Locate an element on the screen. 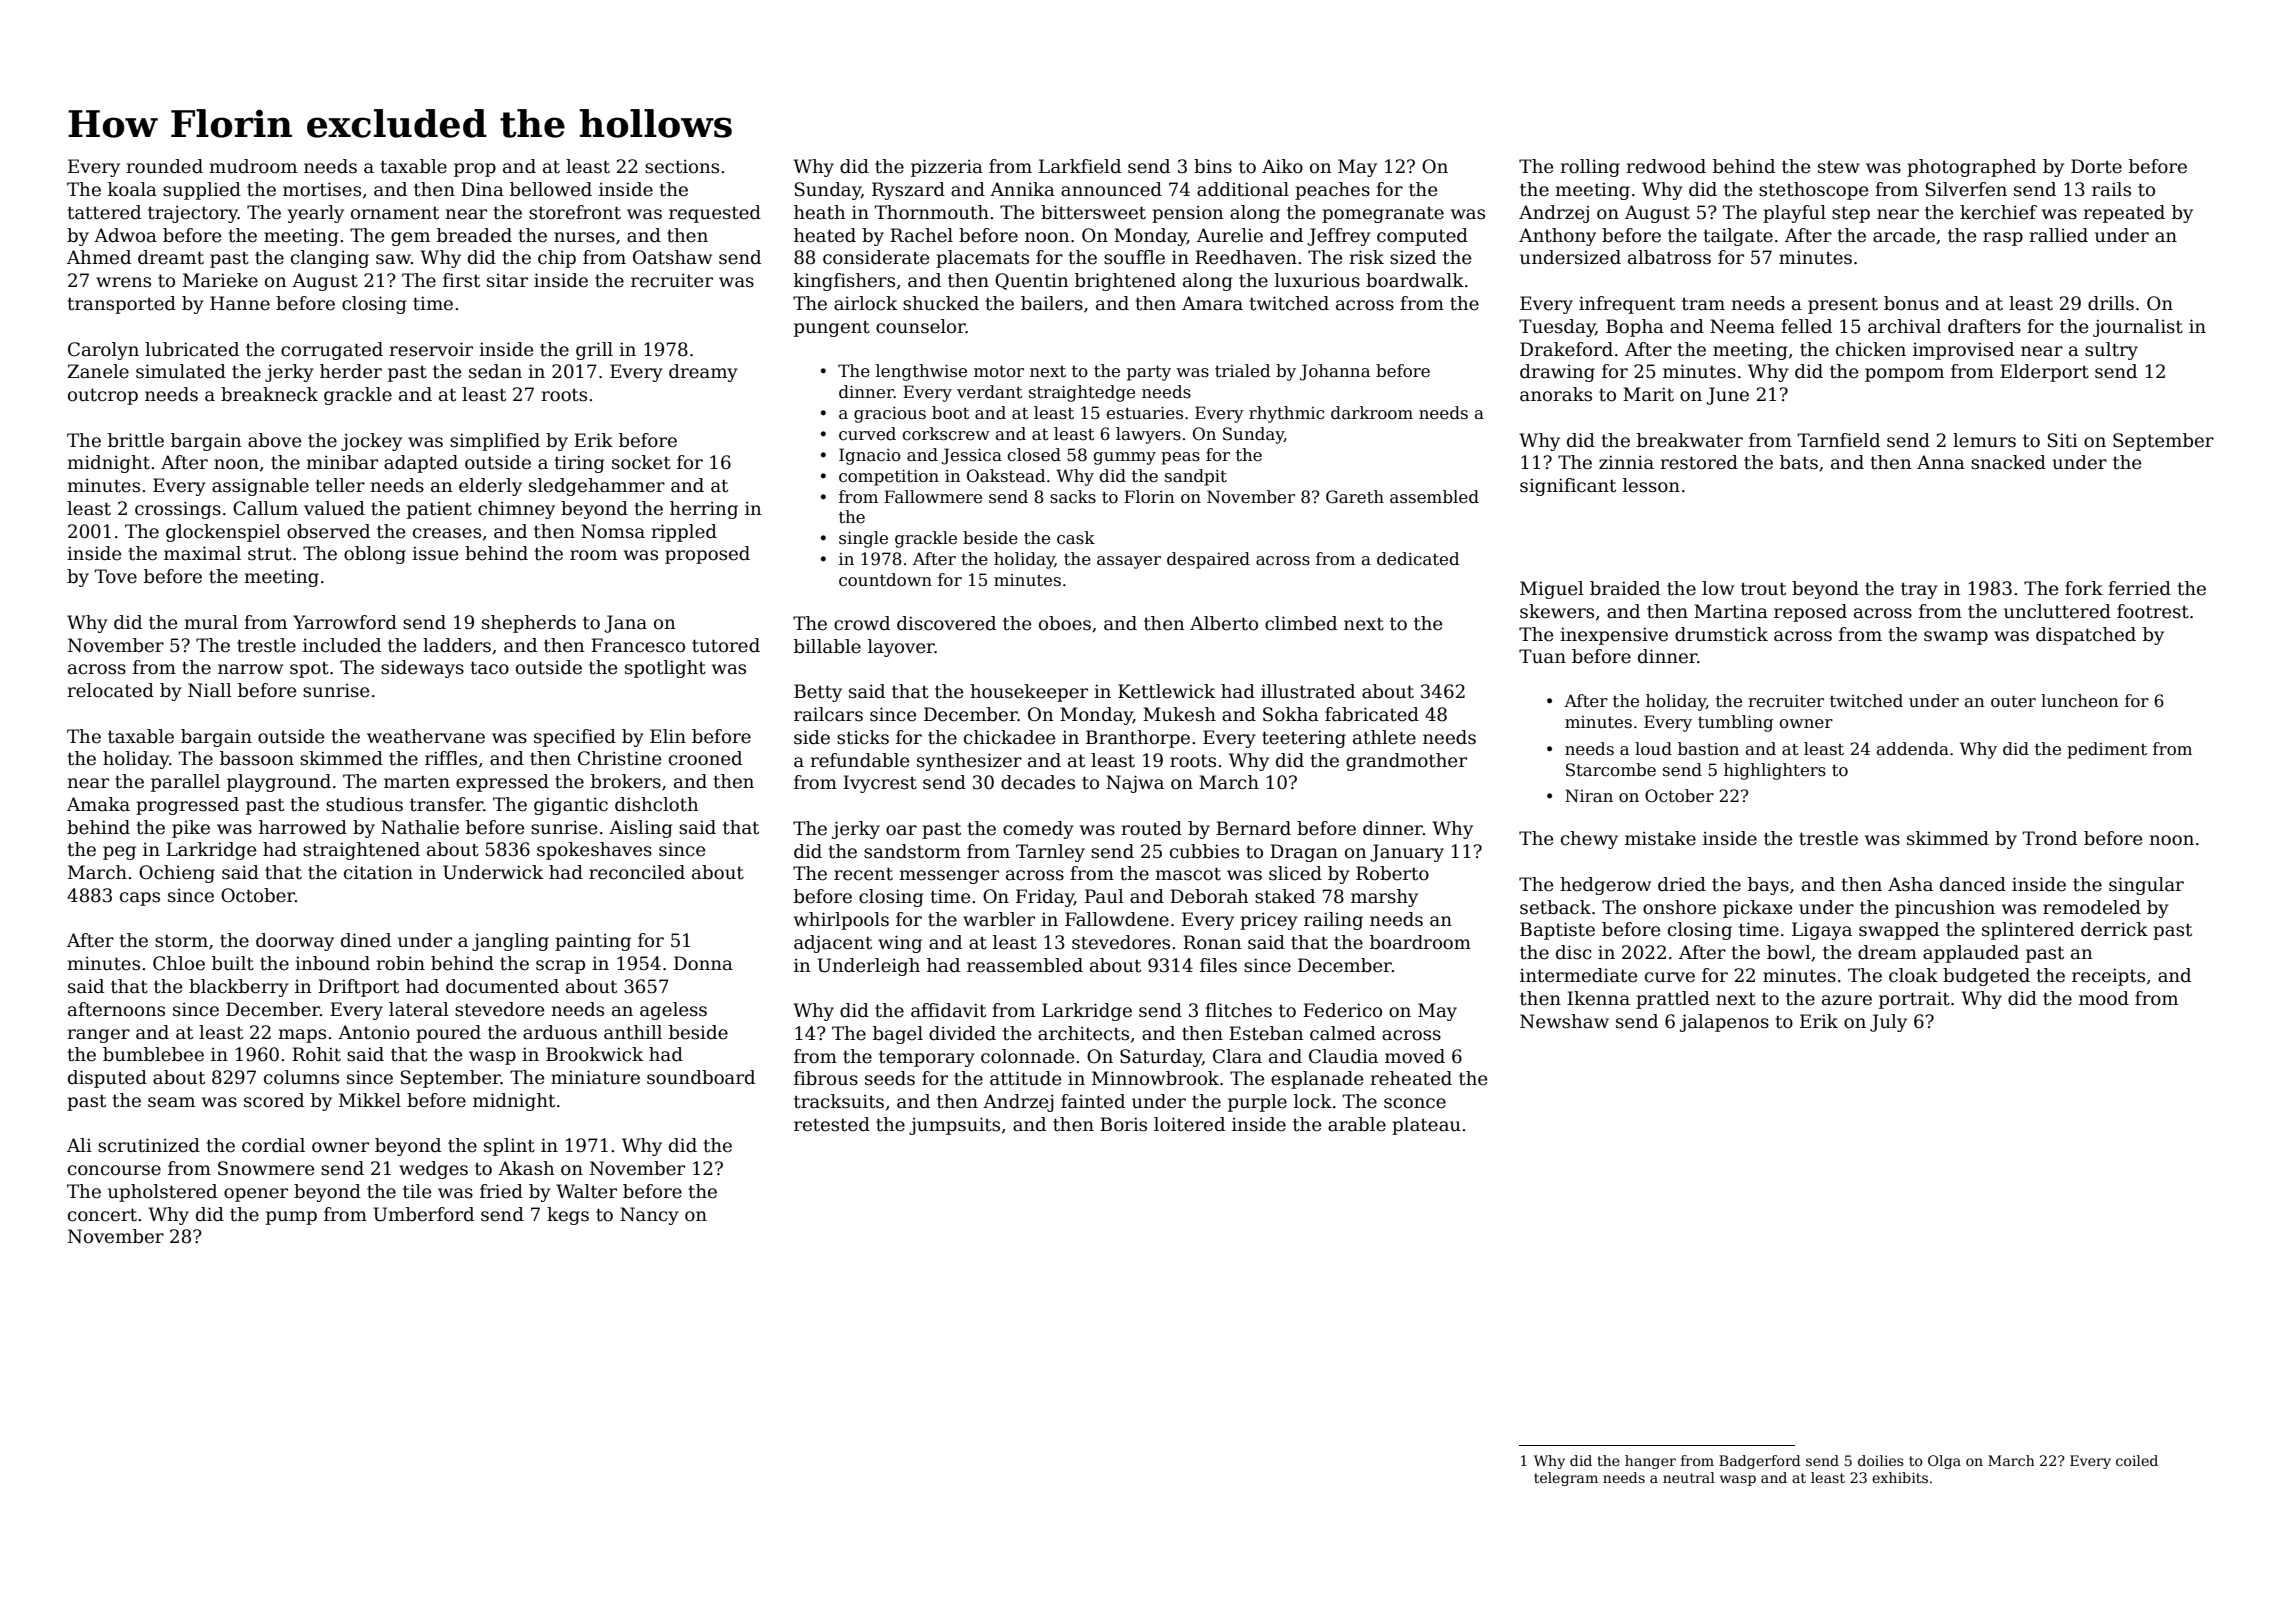 This screenshot has width=2282, height=1614. fried is located at coordinates (501, 1191).
